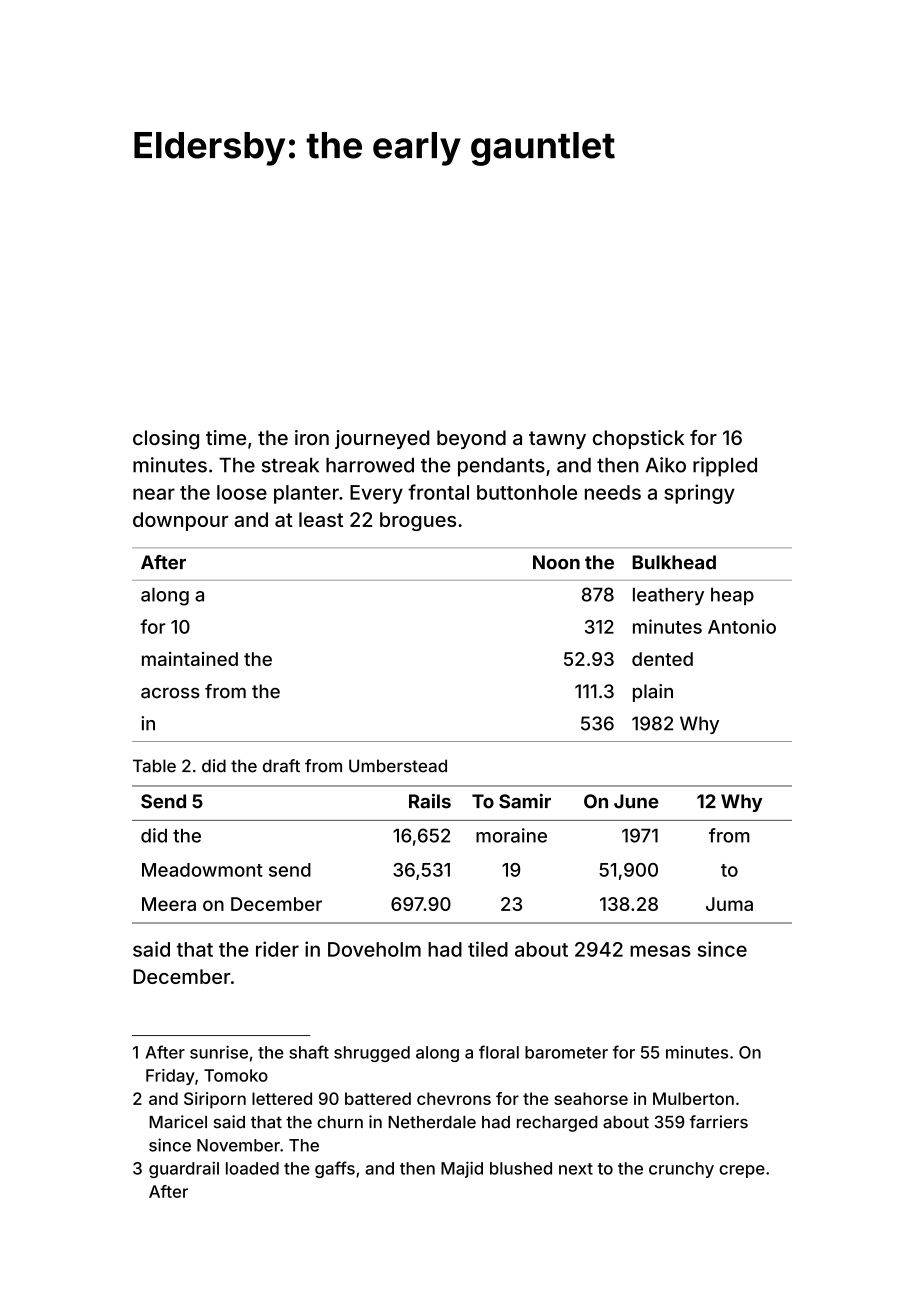 This document has width=924, height=1314. I want to click on springy, so click(699, 494).
